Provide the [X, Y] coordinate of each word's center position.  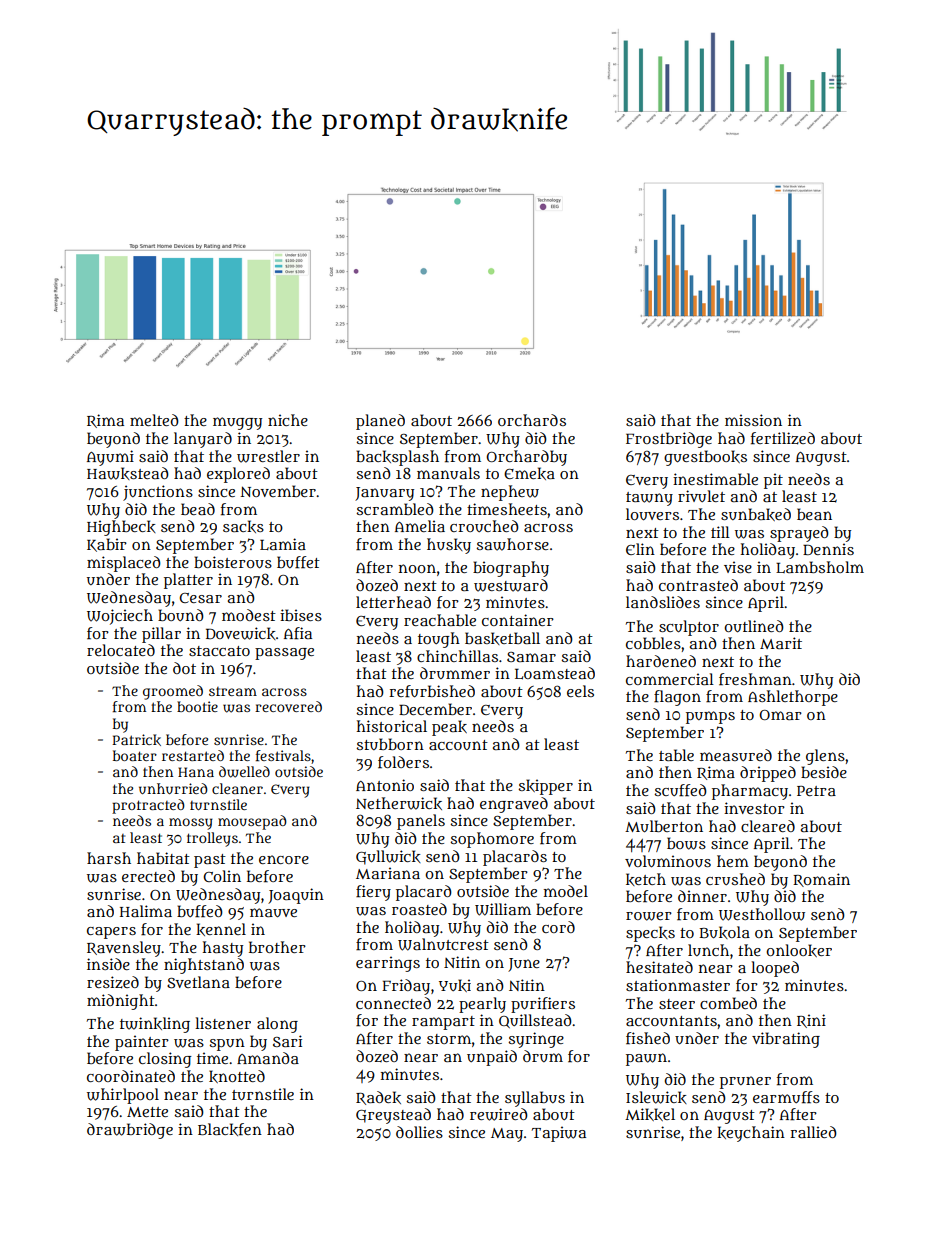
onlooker [799, 950]
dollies [419, 1132]
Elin [640, 549]
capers [111, 933]
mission [753, 420]
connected [393, 1003]
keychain [751, 1134]
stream [233, 691]
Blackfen [230, 1129]
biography [511, 569]
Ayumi [110, 458]
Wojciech [120, 617]
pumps [710, 717]
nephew [510, 493]
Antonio [385, 785]
